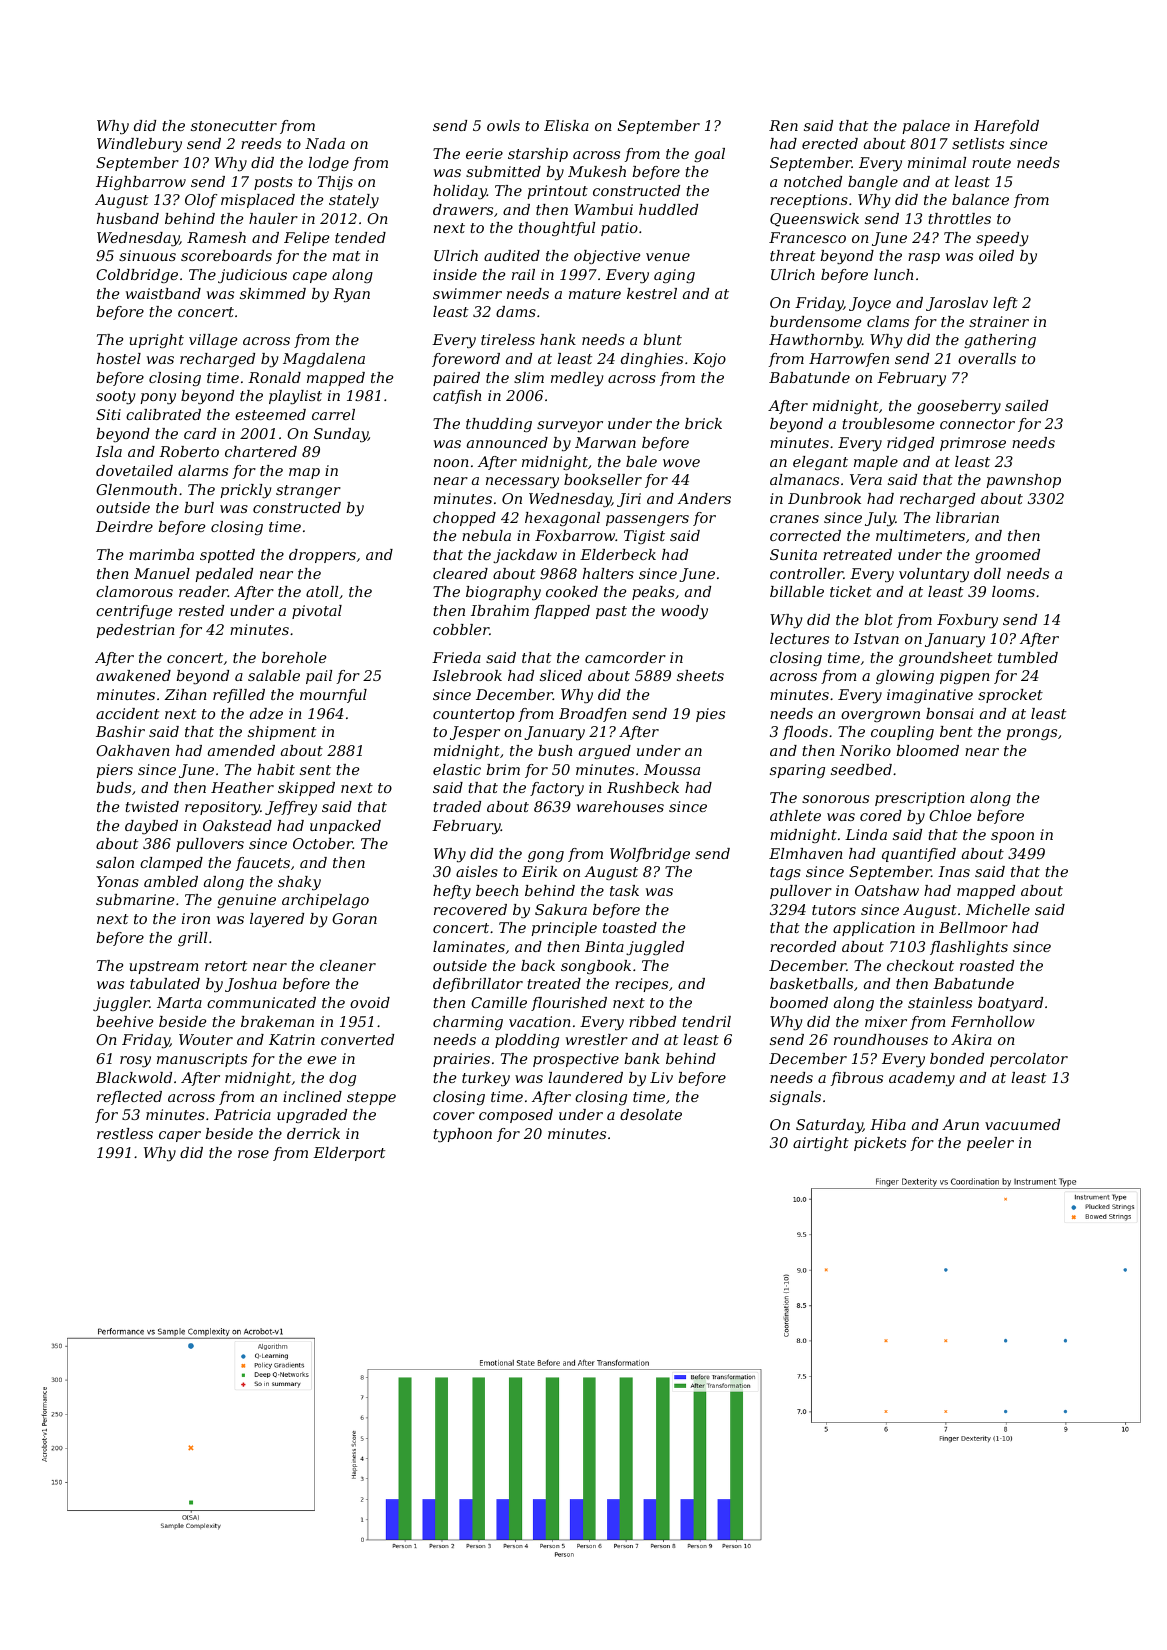 This screenshot has width=1167, height=1650. What do you see at coordinates (125, 1133) in the screenshot?
I see `restless` at bounding box center [125, 1133].
